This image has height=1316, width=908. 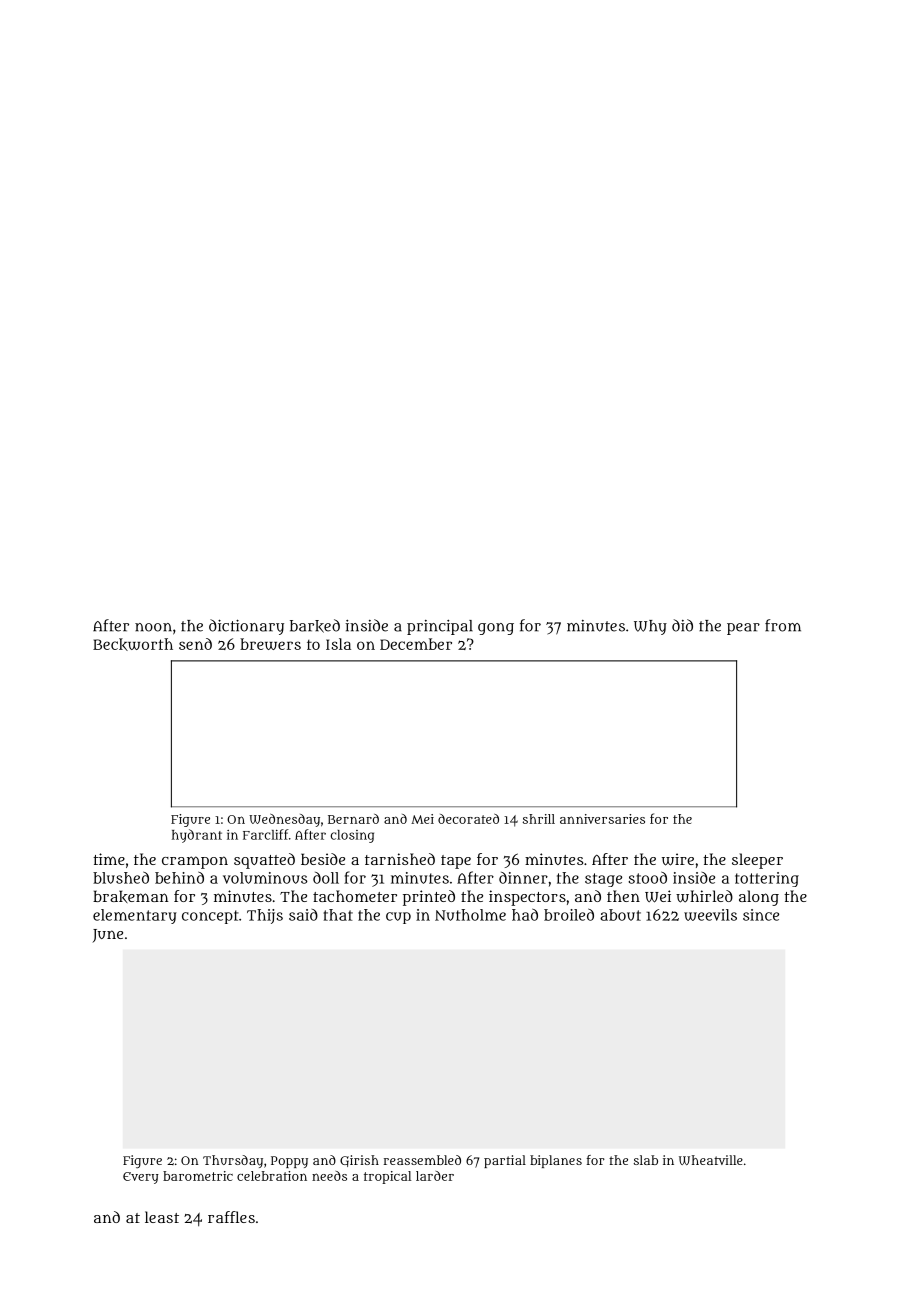 What do you see at coordinates (198, 1176) in the image?
I see `barometric` at bounding box center [198, 1176].
